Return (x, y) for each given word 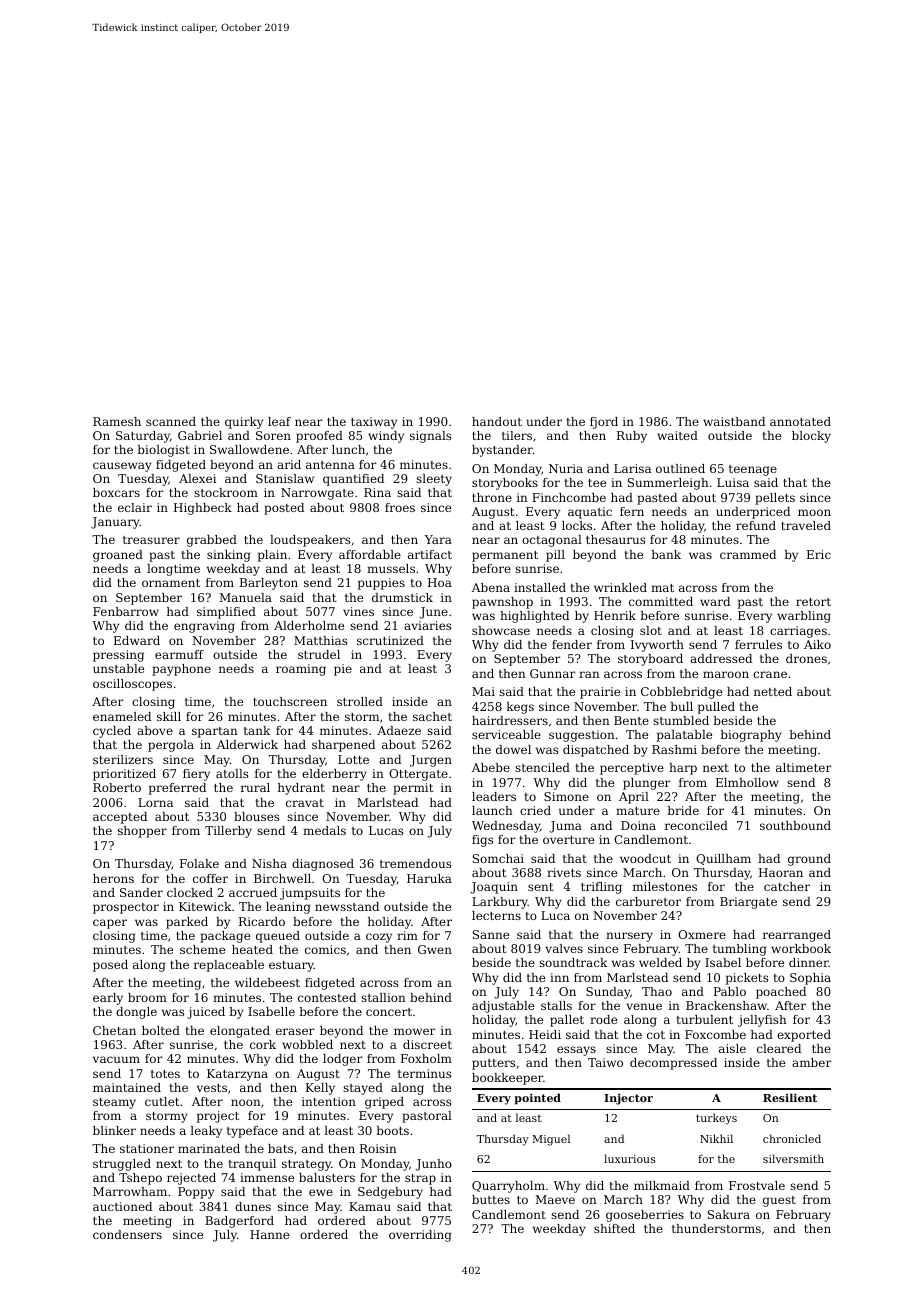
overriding (420, 1236)
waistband (734, 421)
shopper (142, 832)
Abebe (491, 767)
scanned (171, 421)
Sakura (729, 1214)
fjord (604, 423)
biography (751, 736)
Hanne (269, 1234)
